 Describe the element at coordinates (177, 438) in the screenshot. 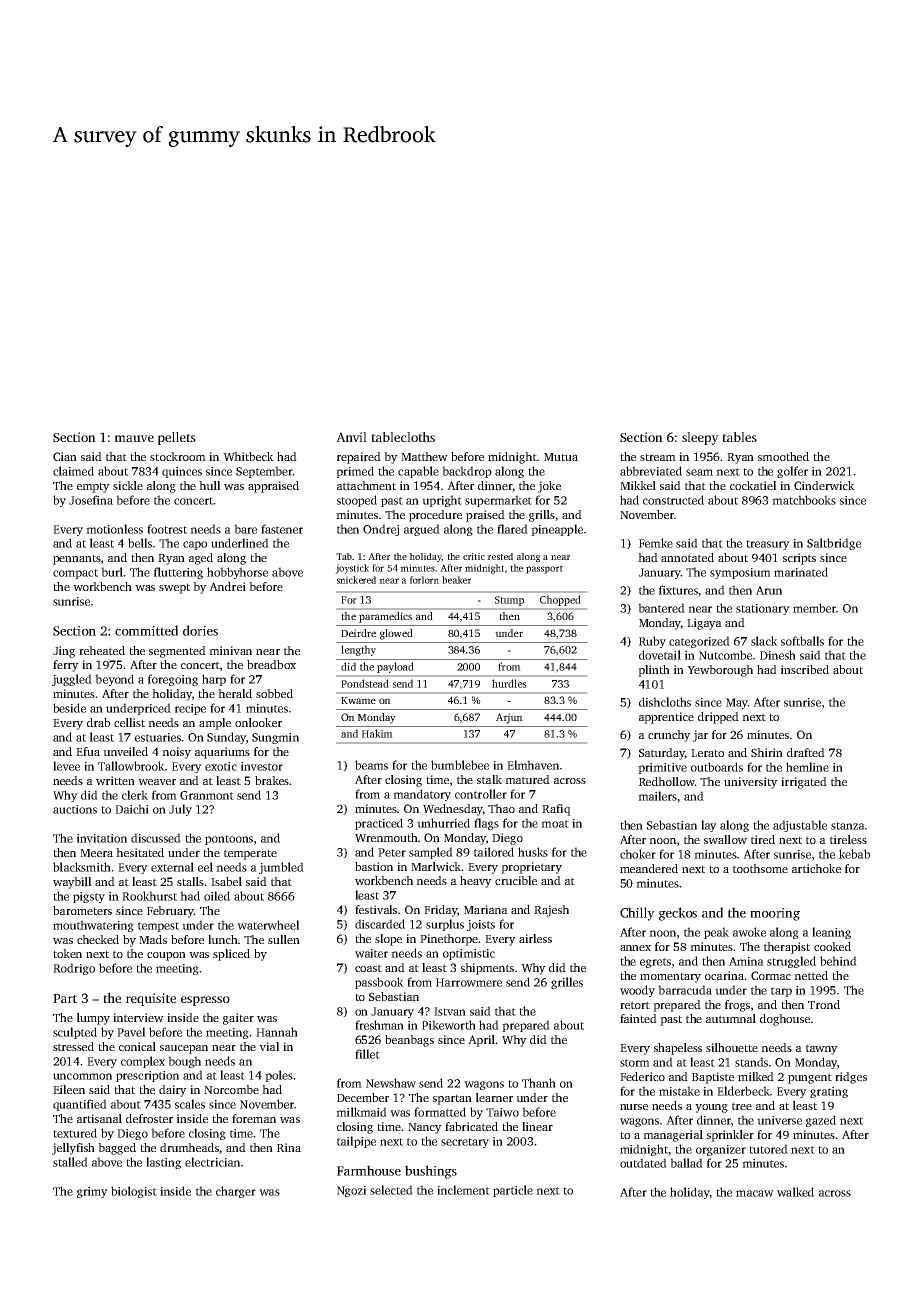

I see `pellets` at that location.
